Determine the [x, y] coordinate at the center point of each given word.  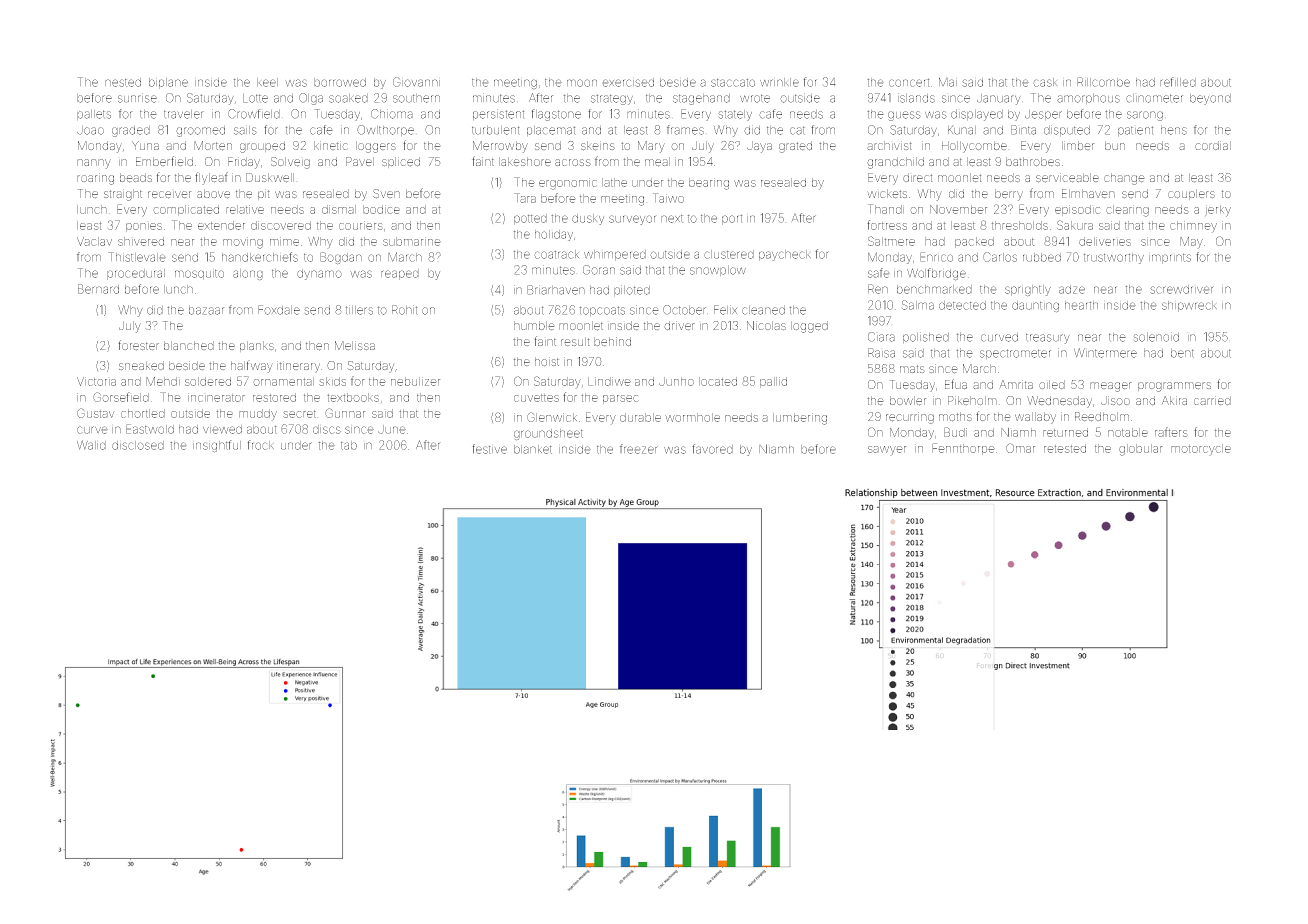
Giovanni [416, 82]
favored [712, 449]
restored [274, 397]
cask [1045, 82]
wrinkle [779, 82]
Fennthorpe [963, 449]
